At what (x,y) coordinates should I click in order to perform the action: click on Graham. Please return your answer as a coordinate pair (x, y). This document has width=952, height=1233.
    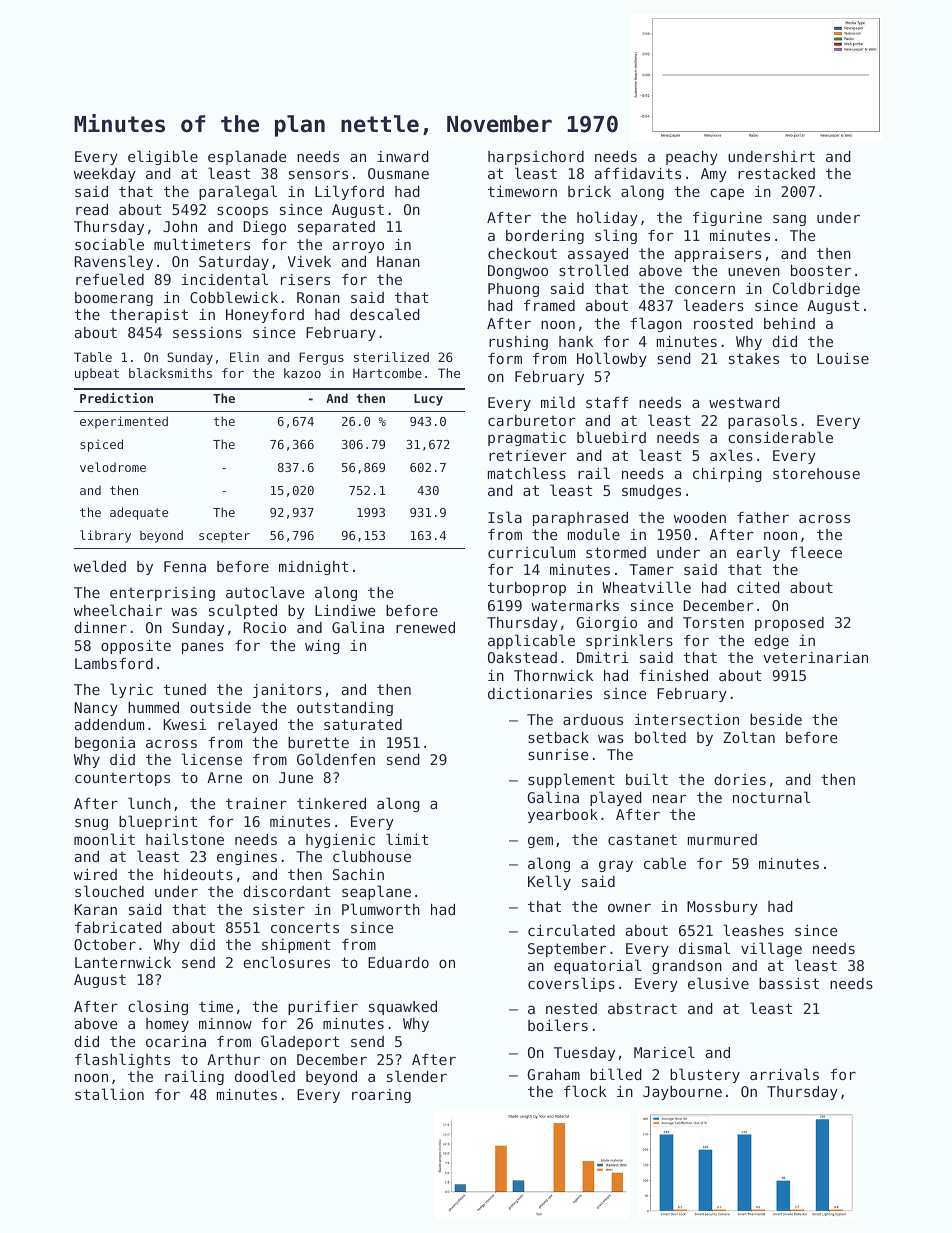
    Looking at the image, I should click on (553, 1074).
